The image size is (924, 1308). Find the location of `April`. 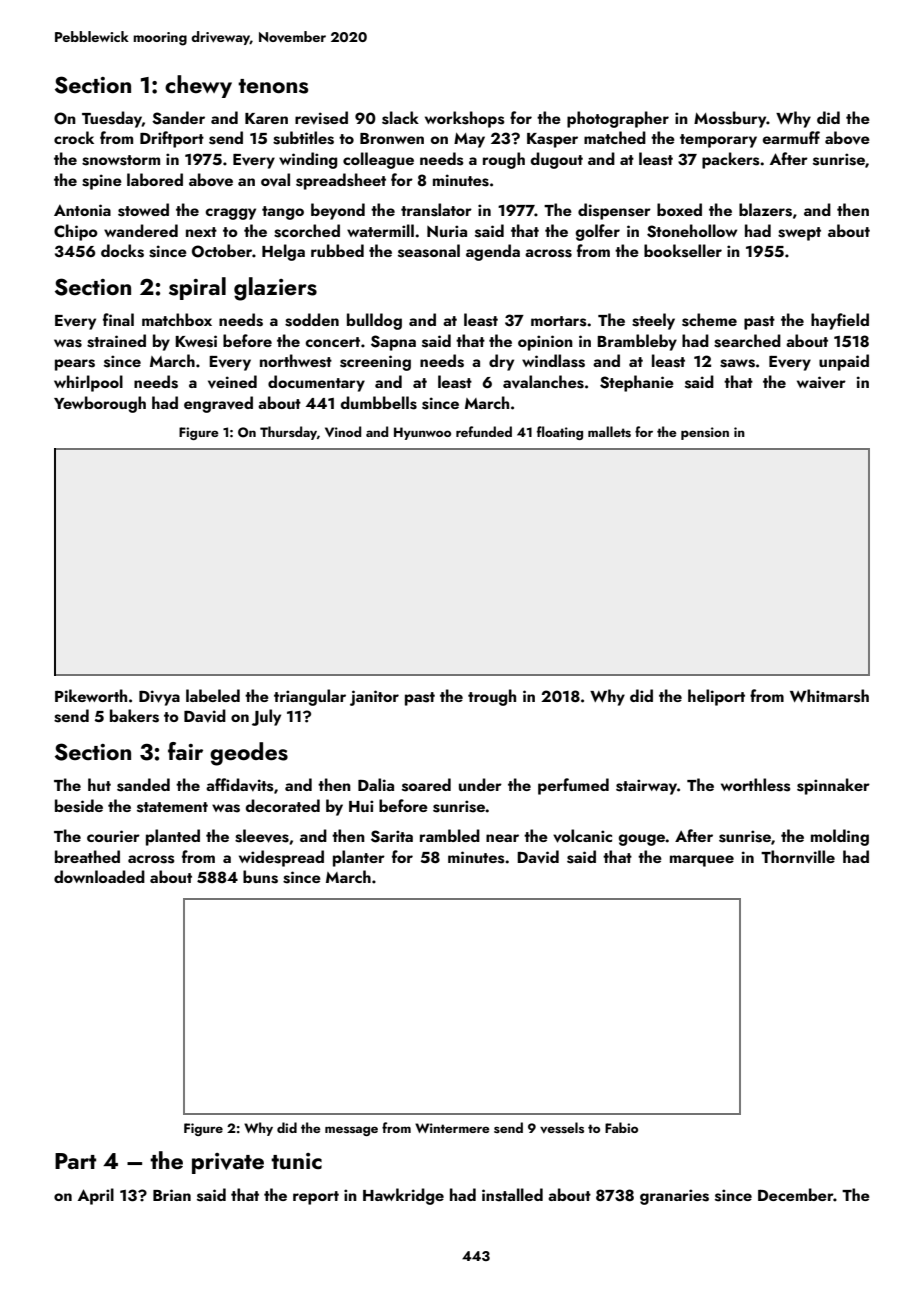

April is located at coordinates (96, 1196).
